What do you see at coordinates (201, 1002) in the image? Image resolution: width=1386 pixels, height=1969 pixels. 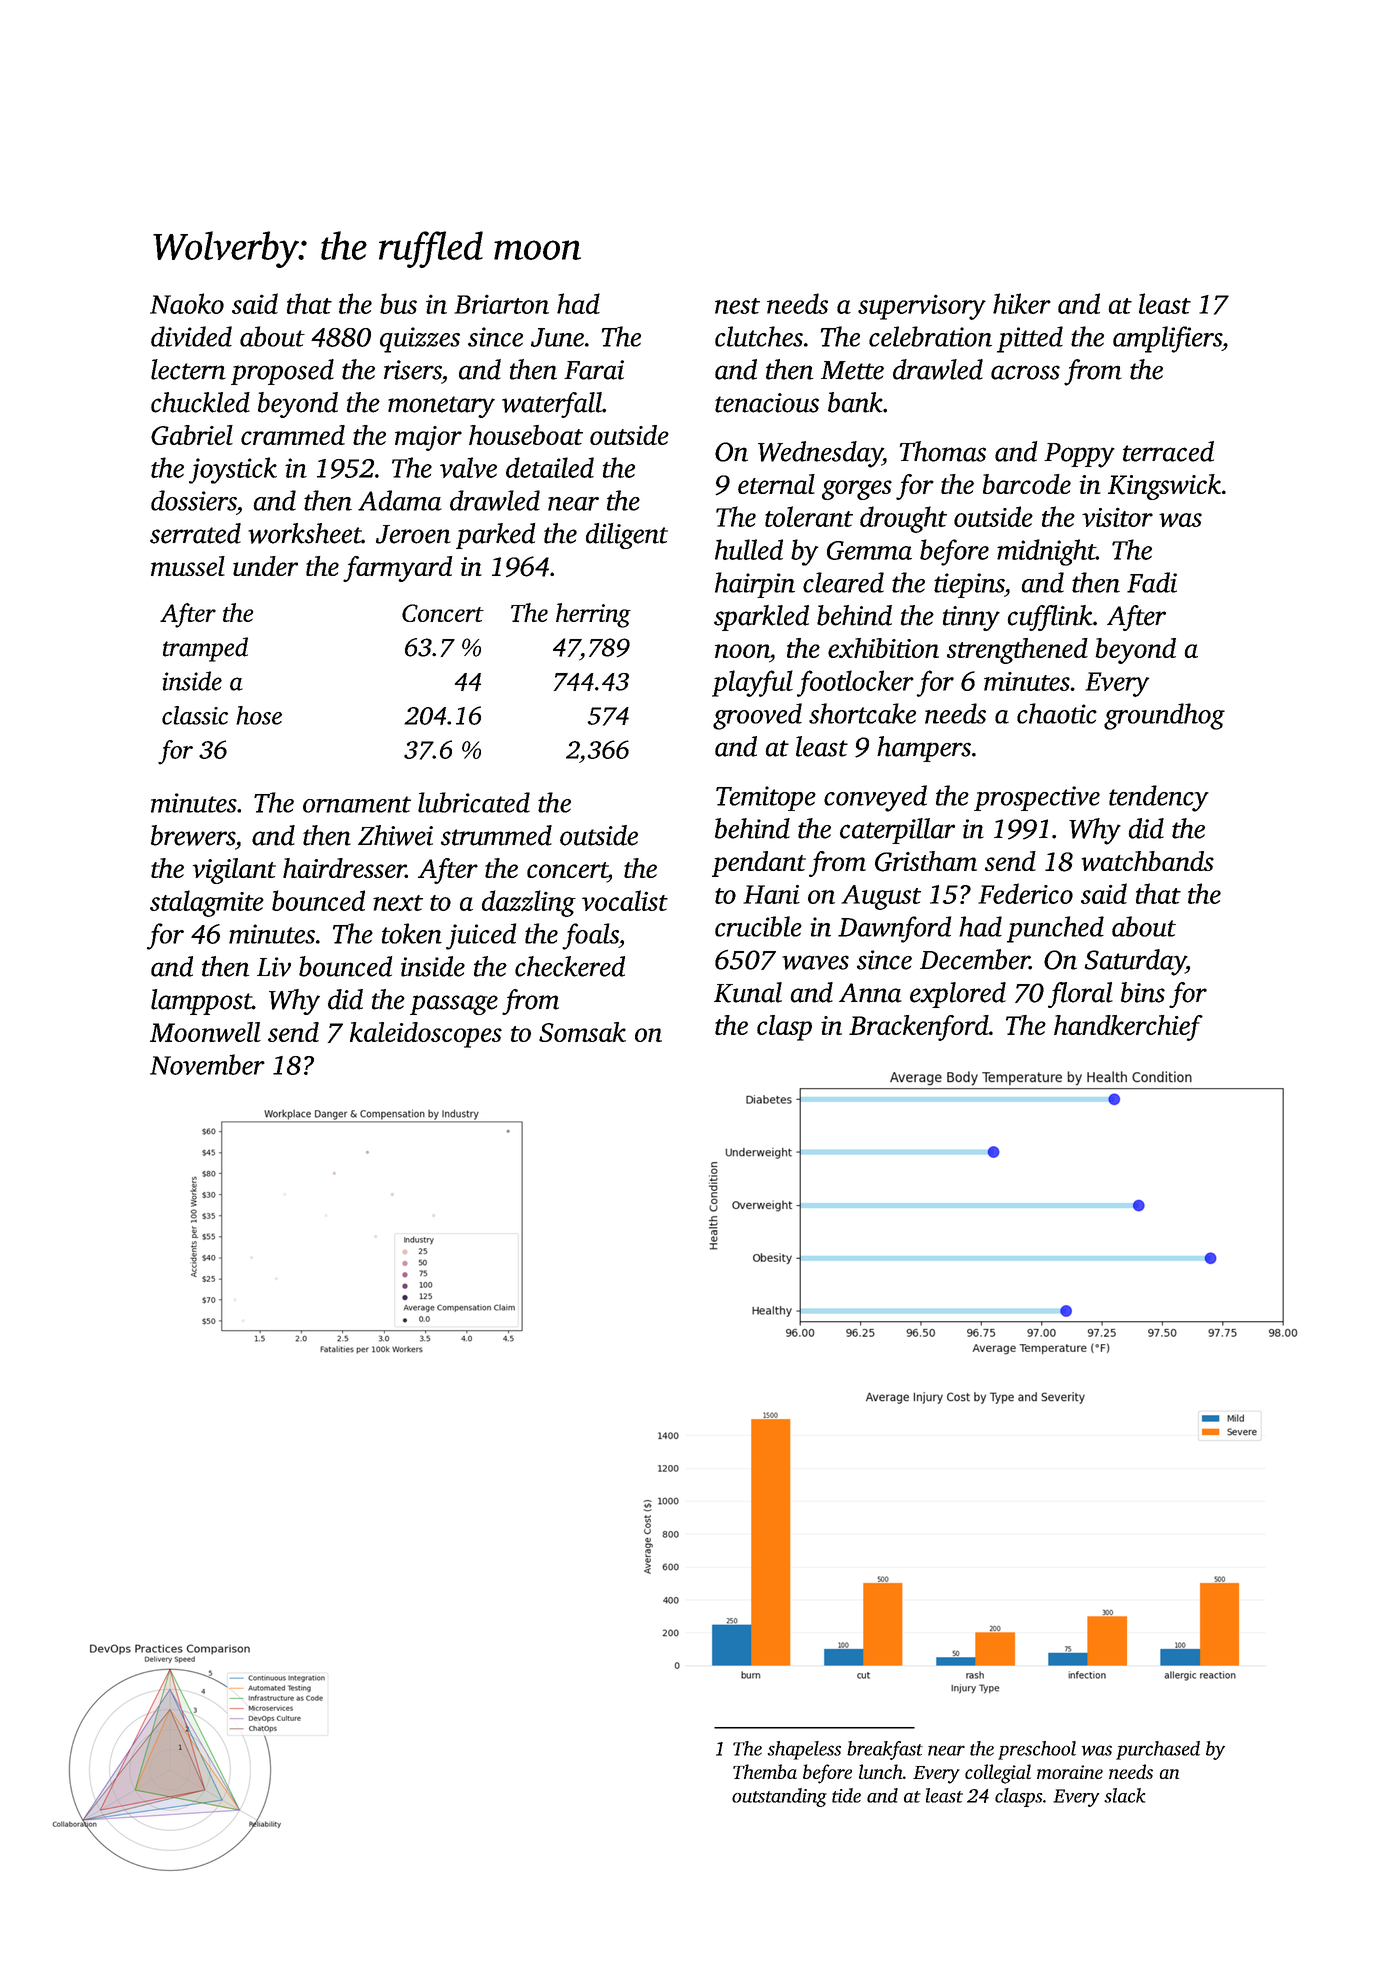 I see `lamppost` at bounding box center [201, 1002].
